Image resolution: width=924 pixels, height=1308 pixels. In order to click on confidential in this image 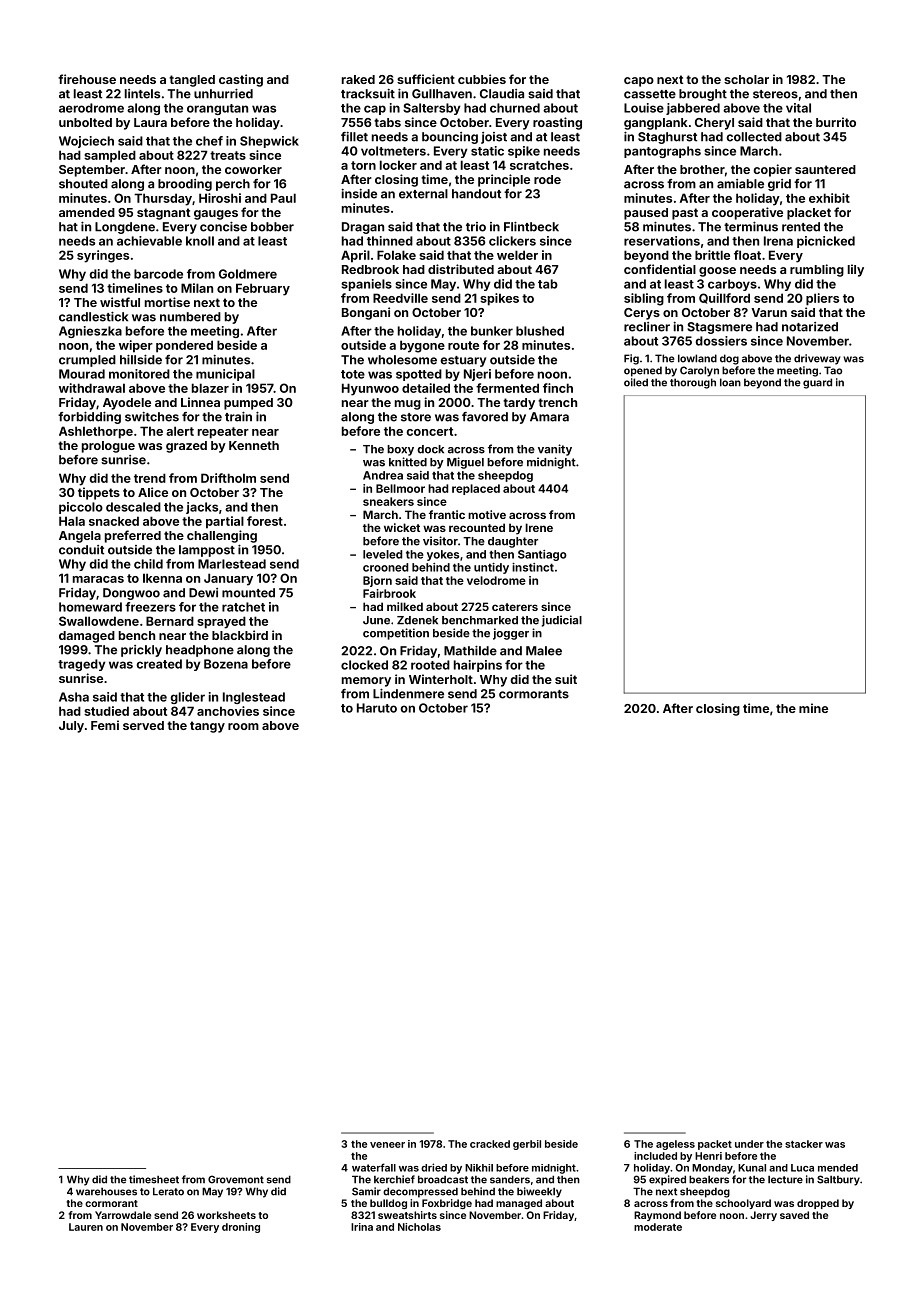, I will do `click(660, 269)`.
